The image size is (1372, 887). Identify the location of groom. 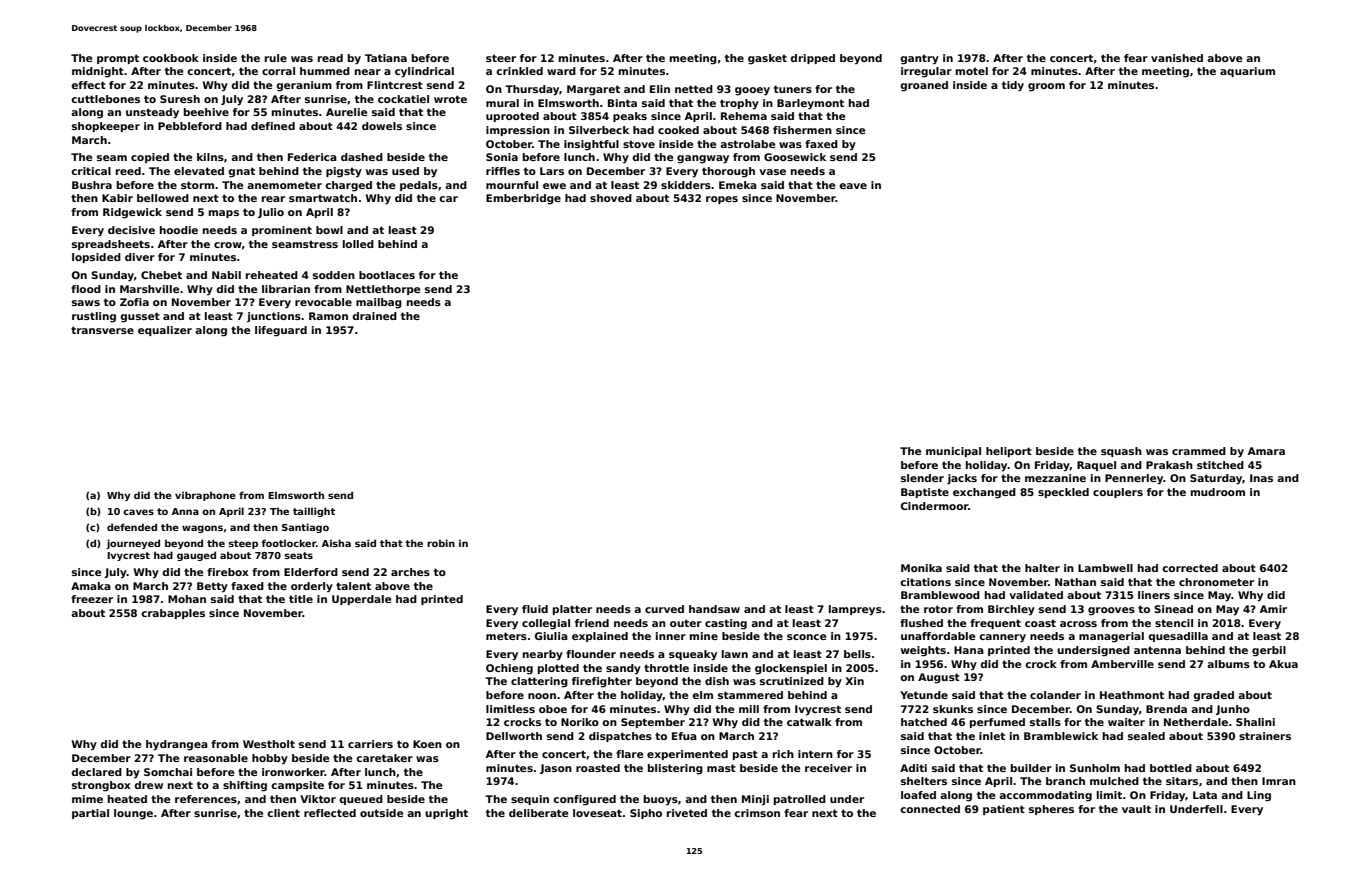
(1046, 87).
